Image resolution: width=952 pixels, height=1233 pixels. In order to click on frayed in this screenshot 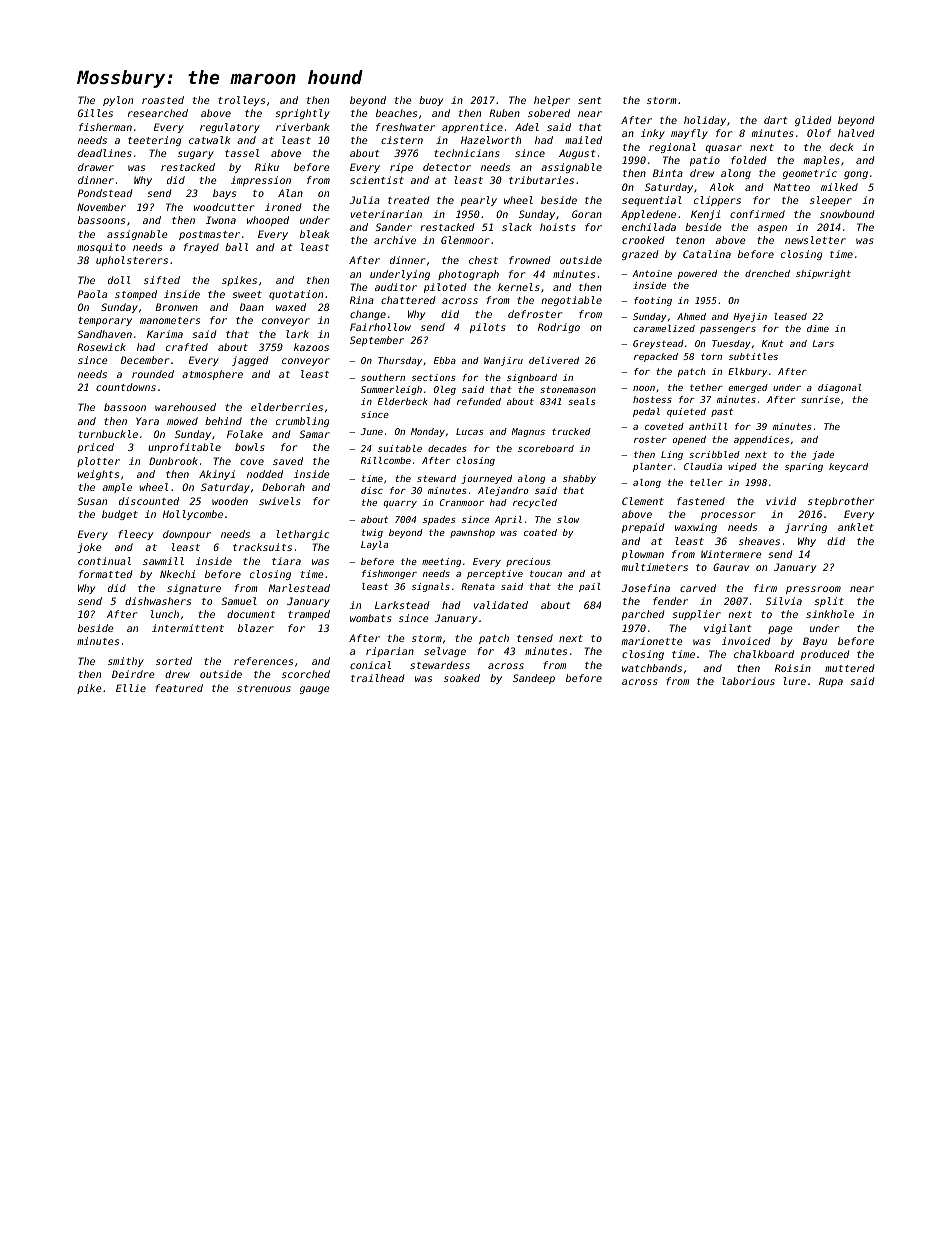, I will do `click(201, 248)`.
